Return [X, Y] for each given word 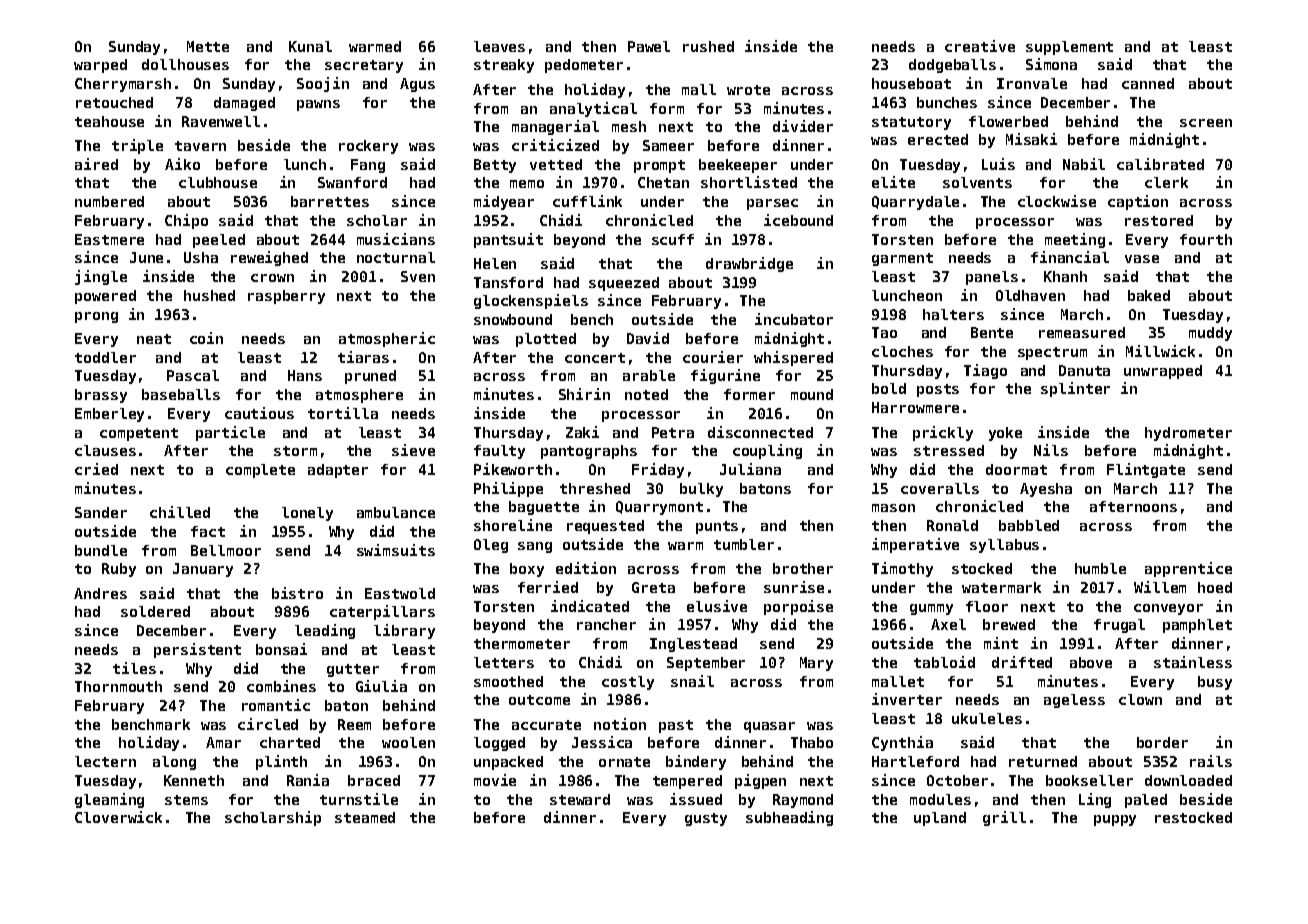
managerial [555, 127]
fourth [1206, 239]
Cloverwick [118, 817]
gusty [706, 819]
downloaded [1188, 780]
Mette [208, 46]
